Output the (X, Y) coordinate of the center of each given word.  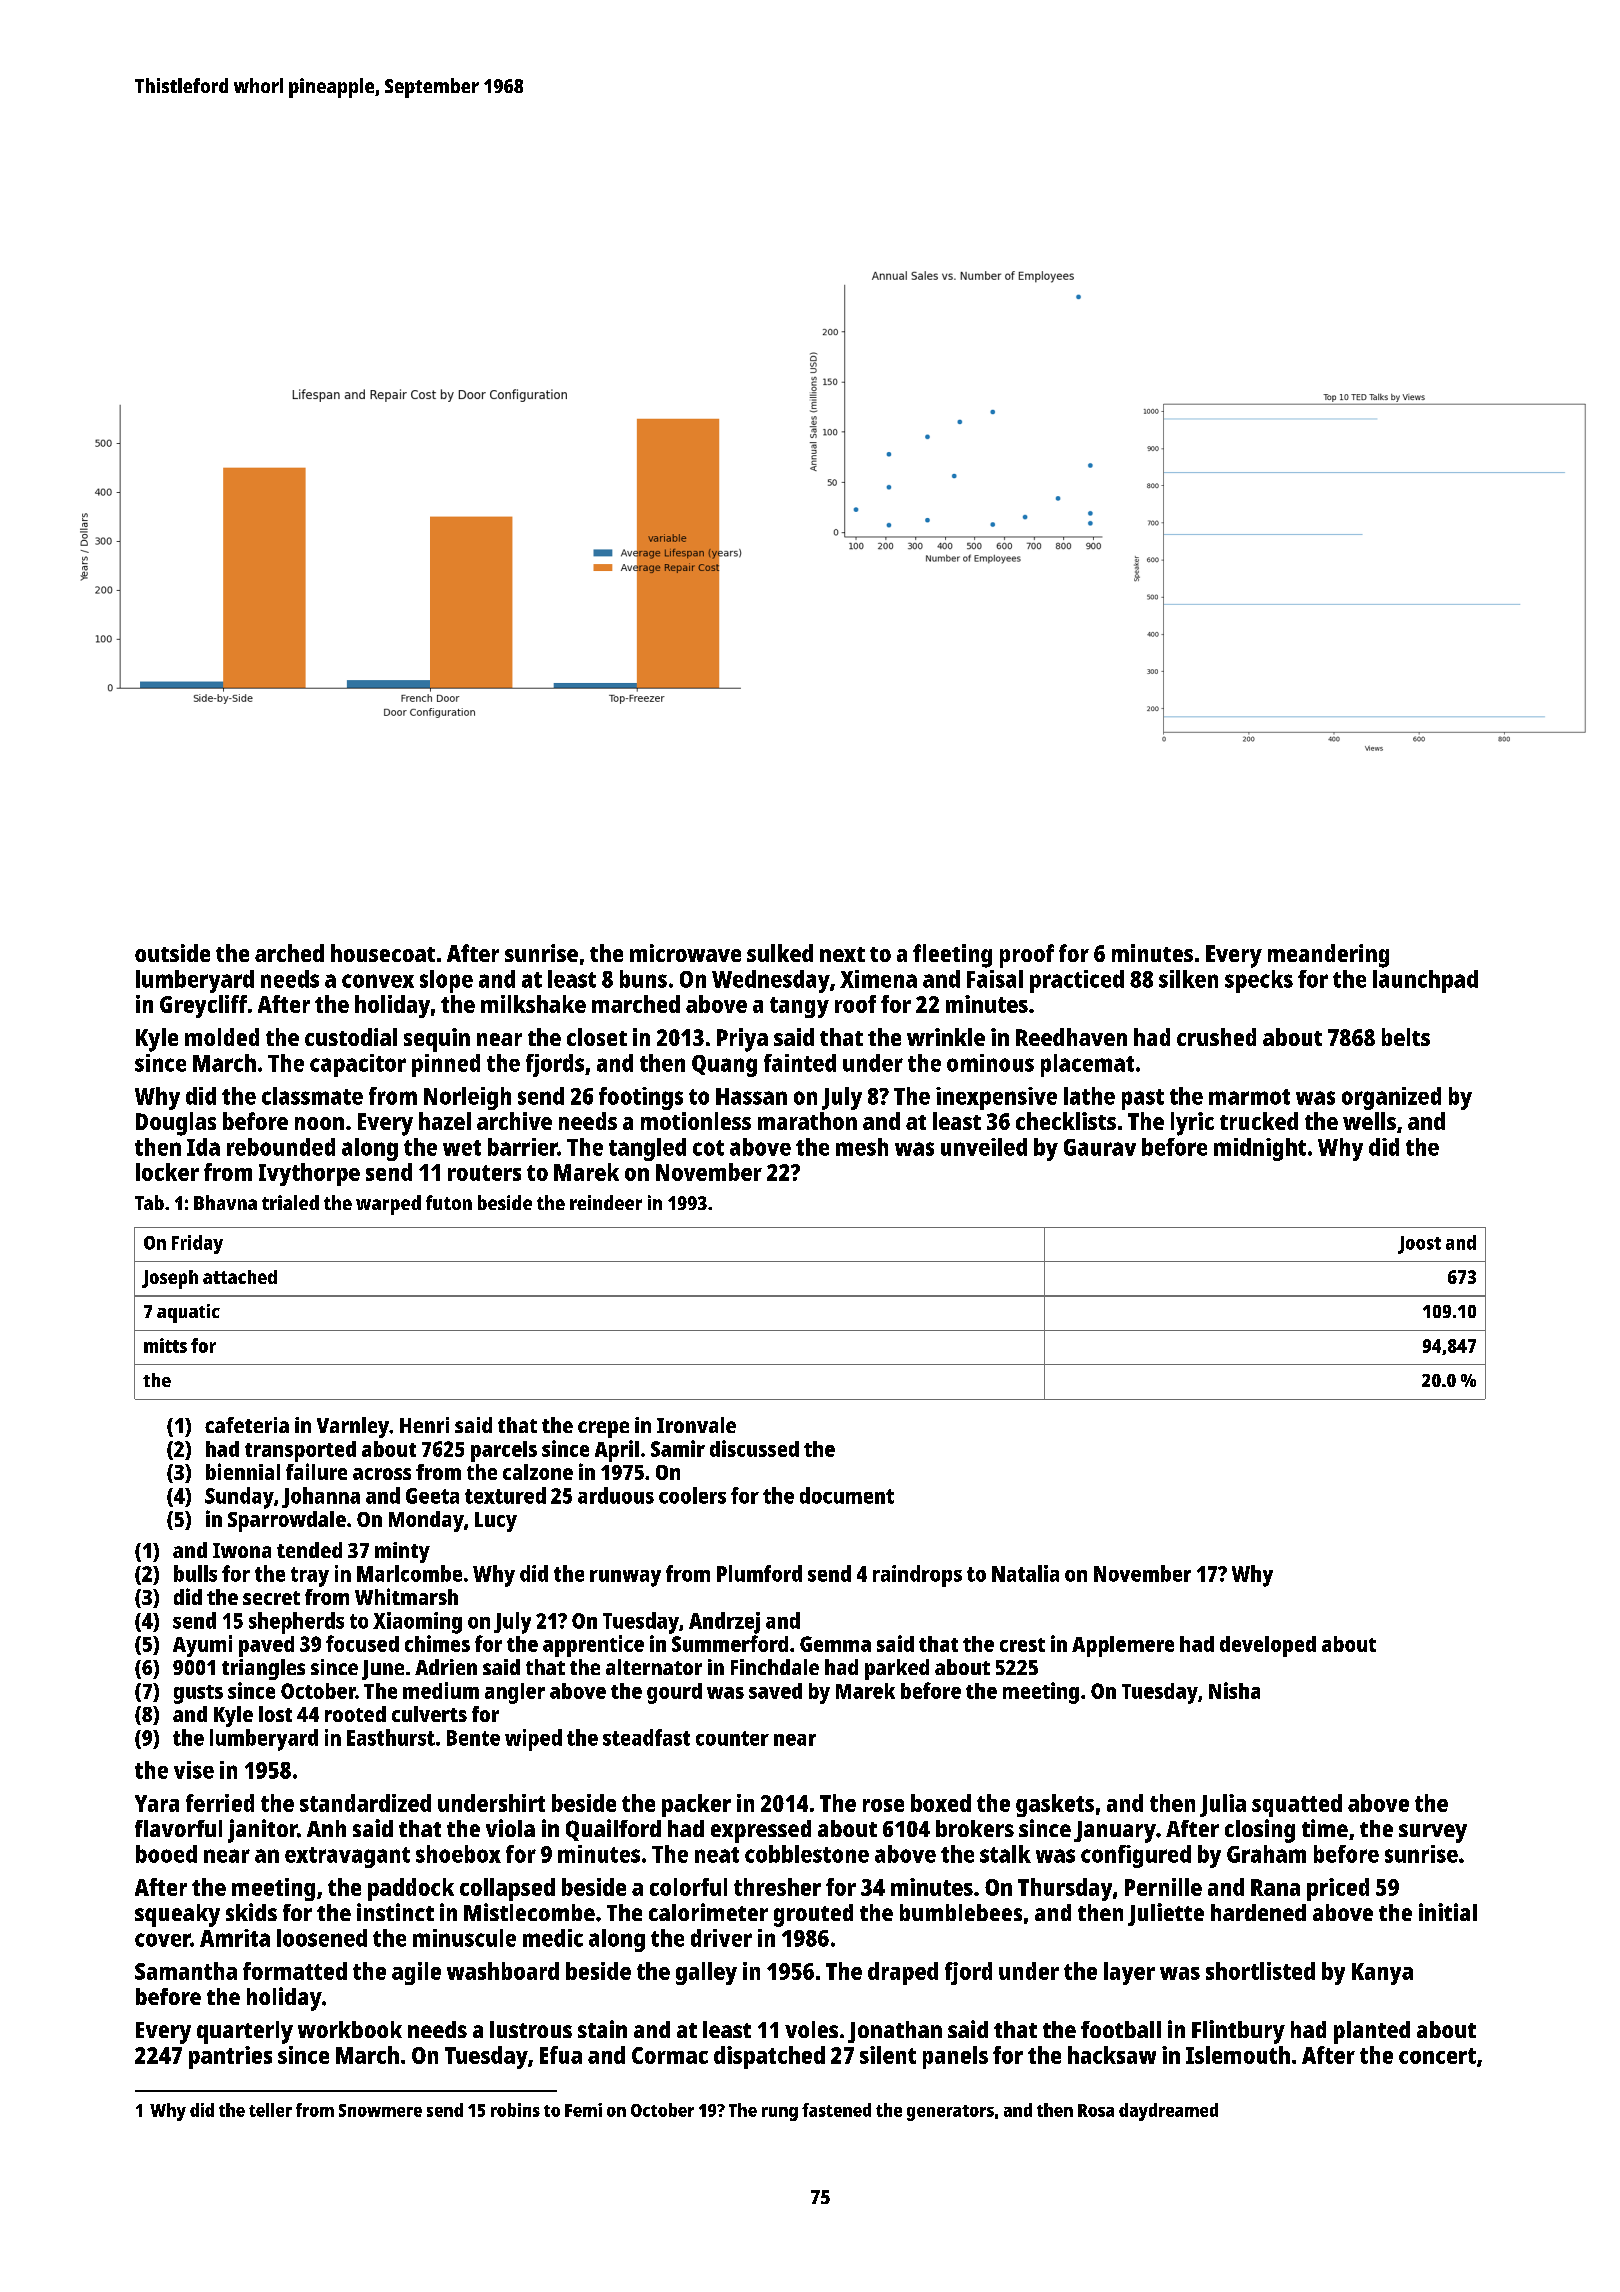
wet (462, 1148)
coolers (692, 1495)
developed (1268, 1646)
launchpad (1425, 981)
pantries (230, 2057)
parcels (504, 1451)
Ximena (878, 979)
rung (780, 2114)
